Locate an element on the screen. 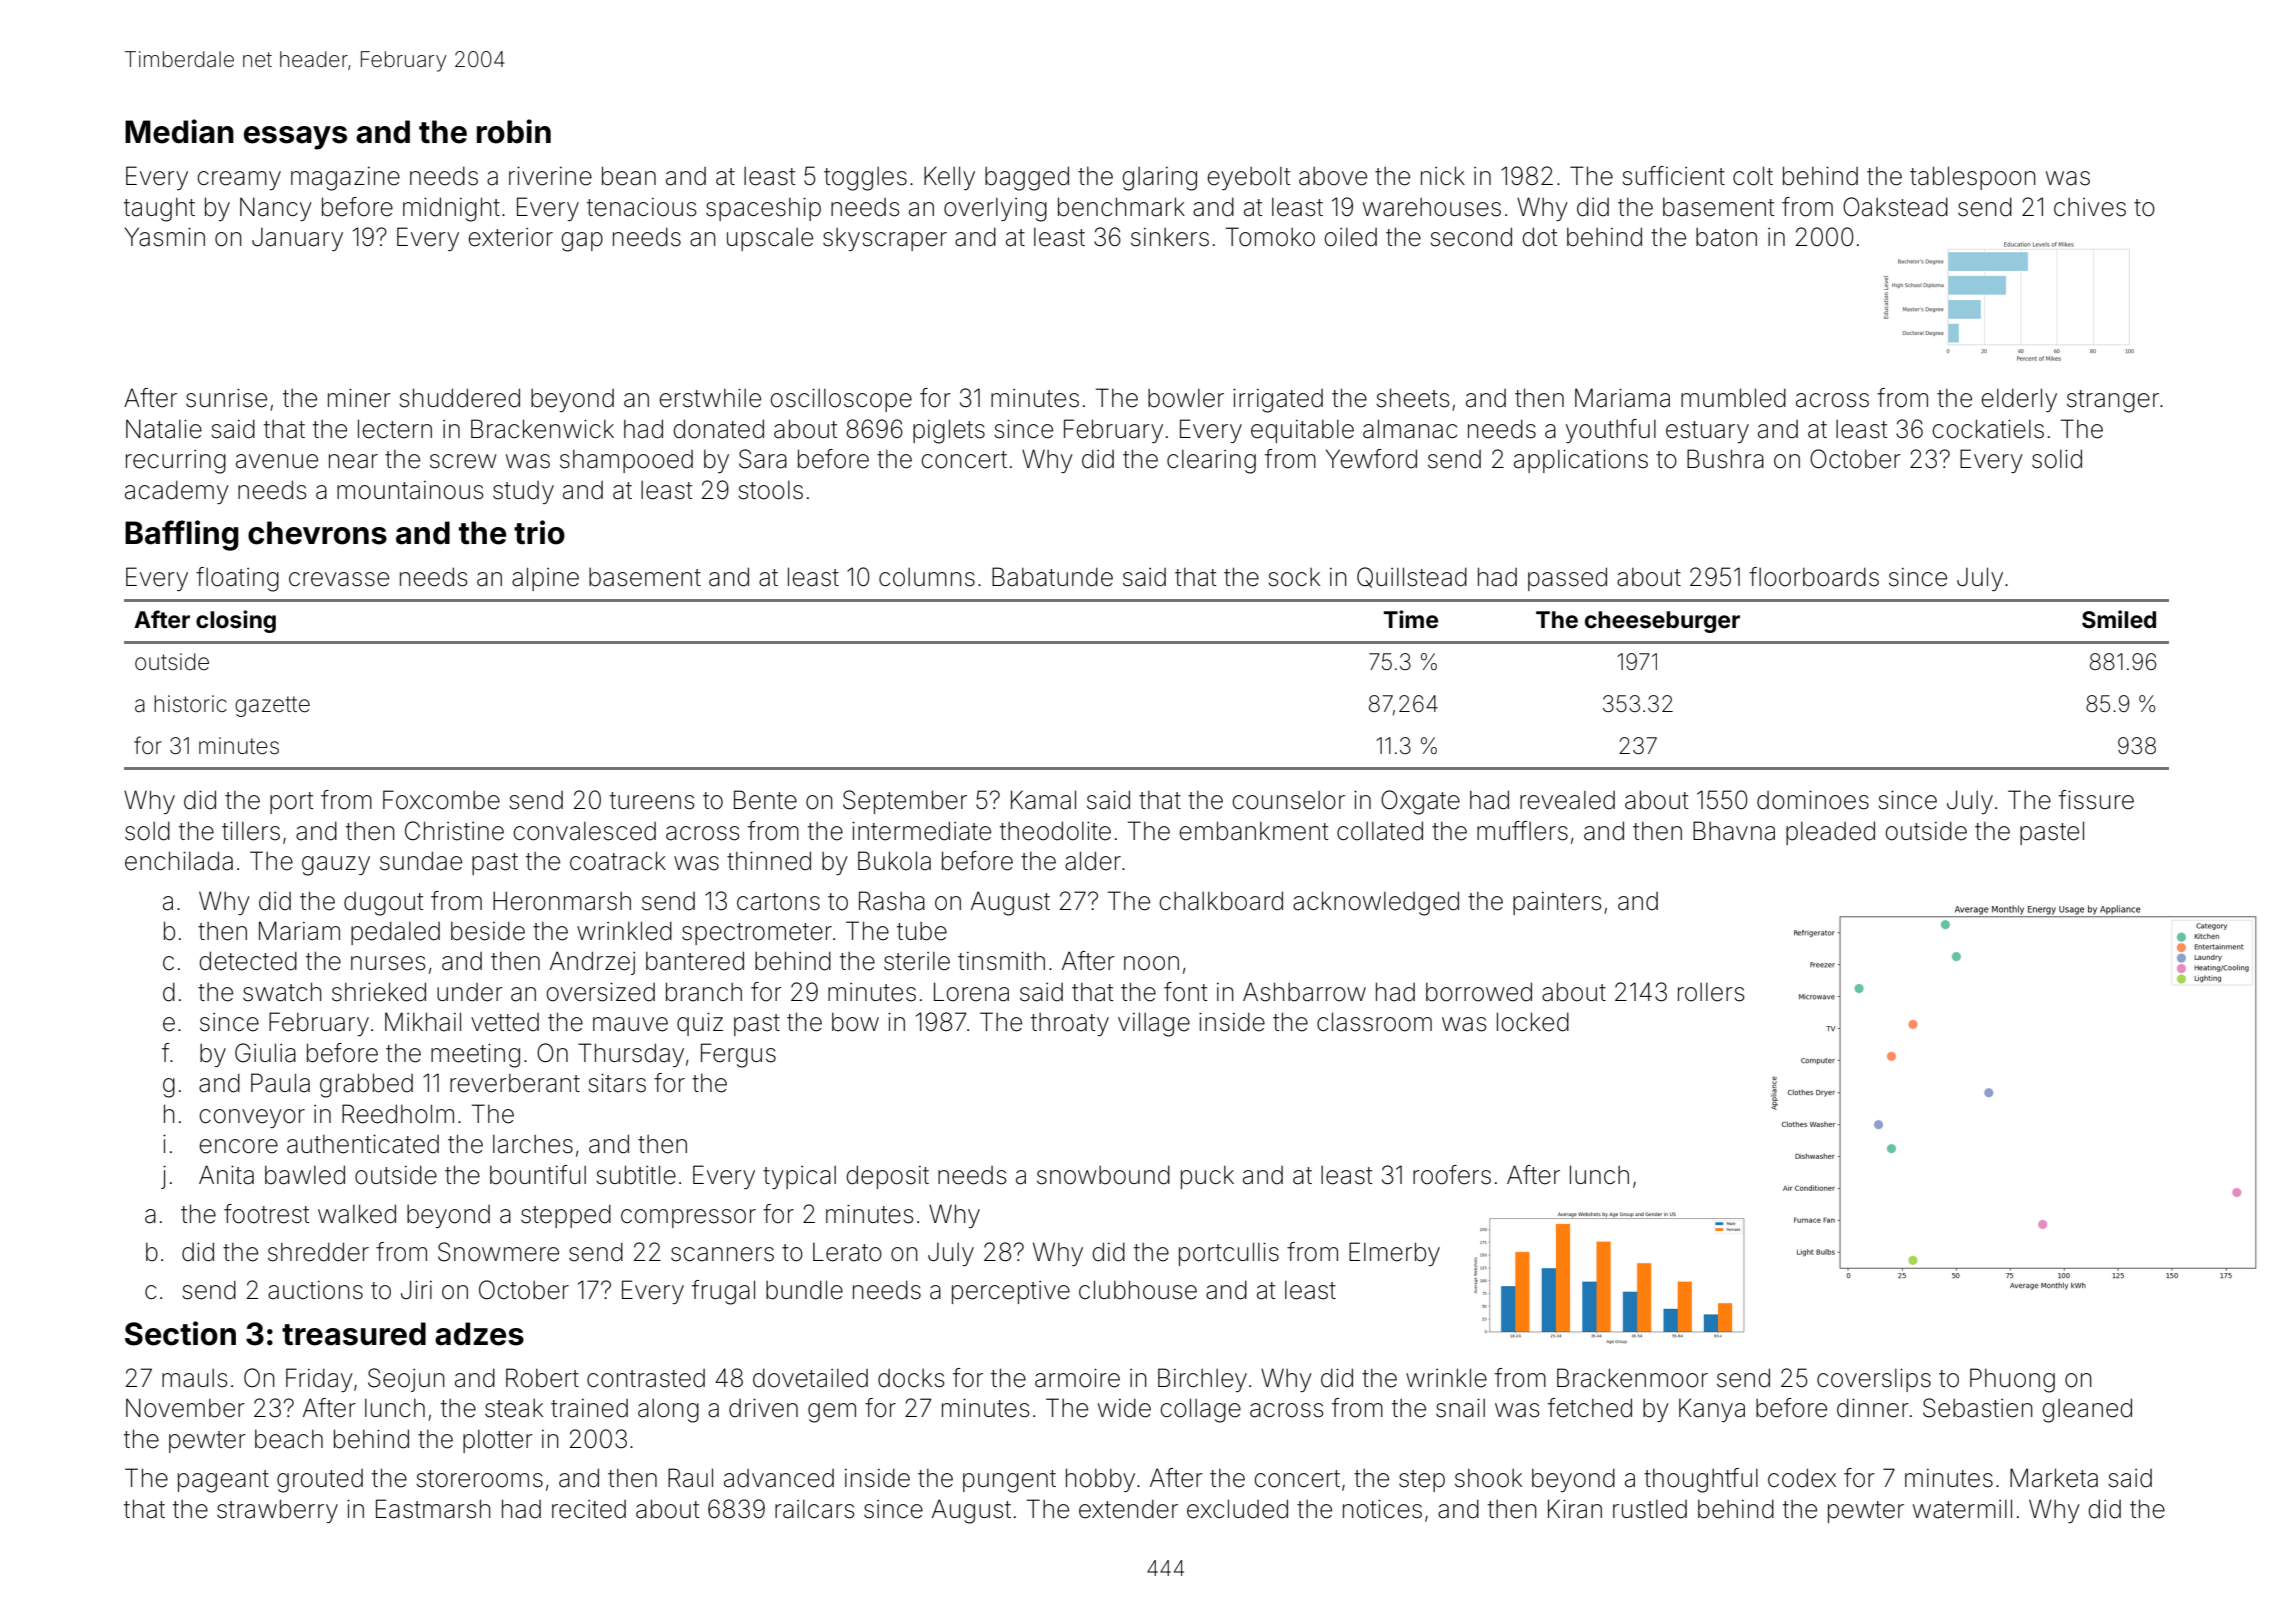 The width and height of the screenshot is (2292, 1620). Raul is located at coordinates (690, 1478).
